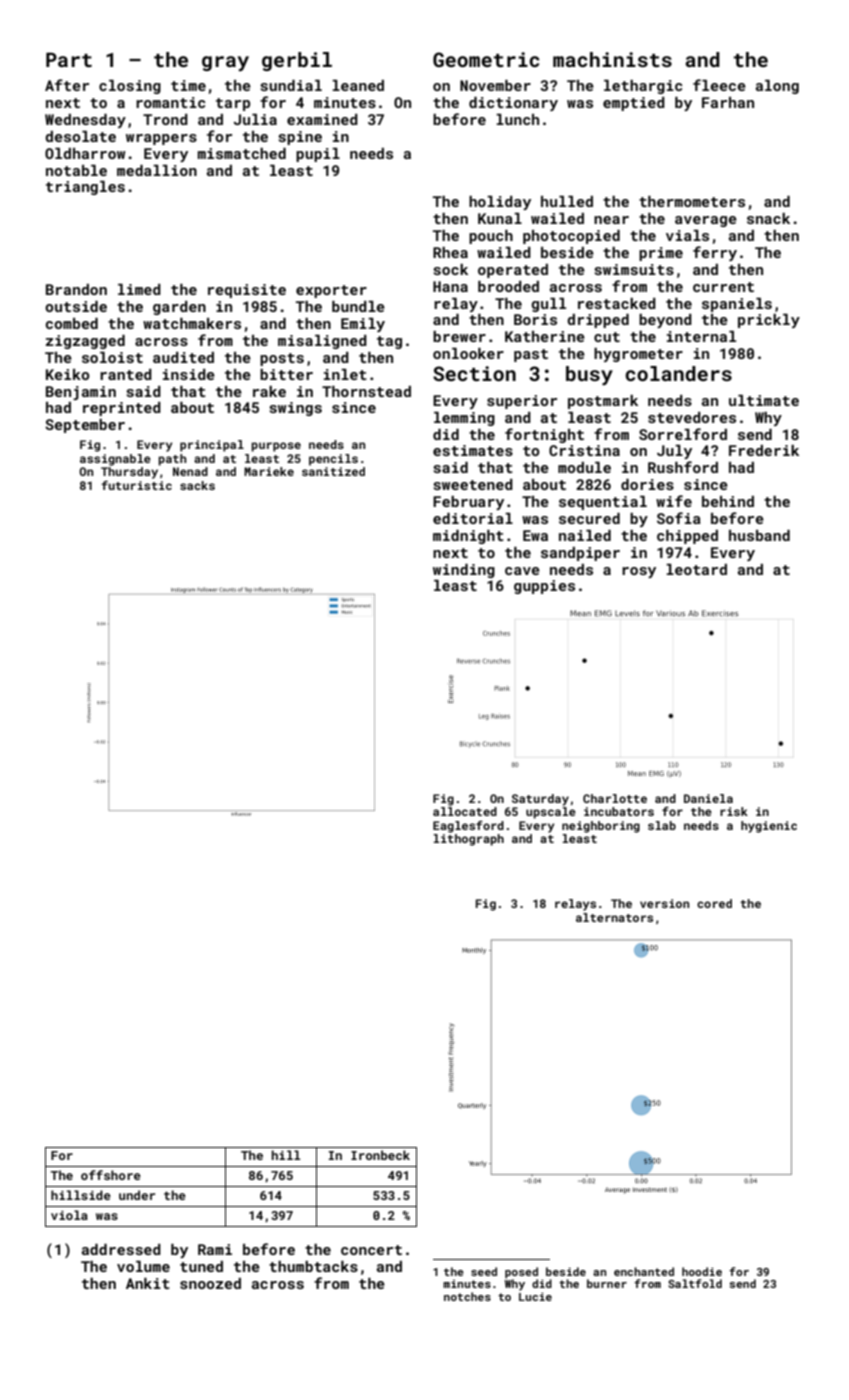 Image resolution: width=849 pixels, height=1400 pixels. What do you see at coordinates (322, 342) in the screenshot?
I see `misaligned` at bounding box center [322, 342].
